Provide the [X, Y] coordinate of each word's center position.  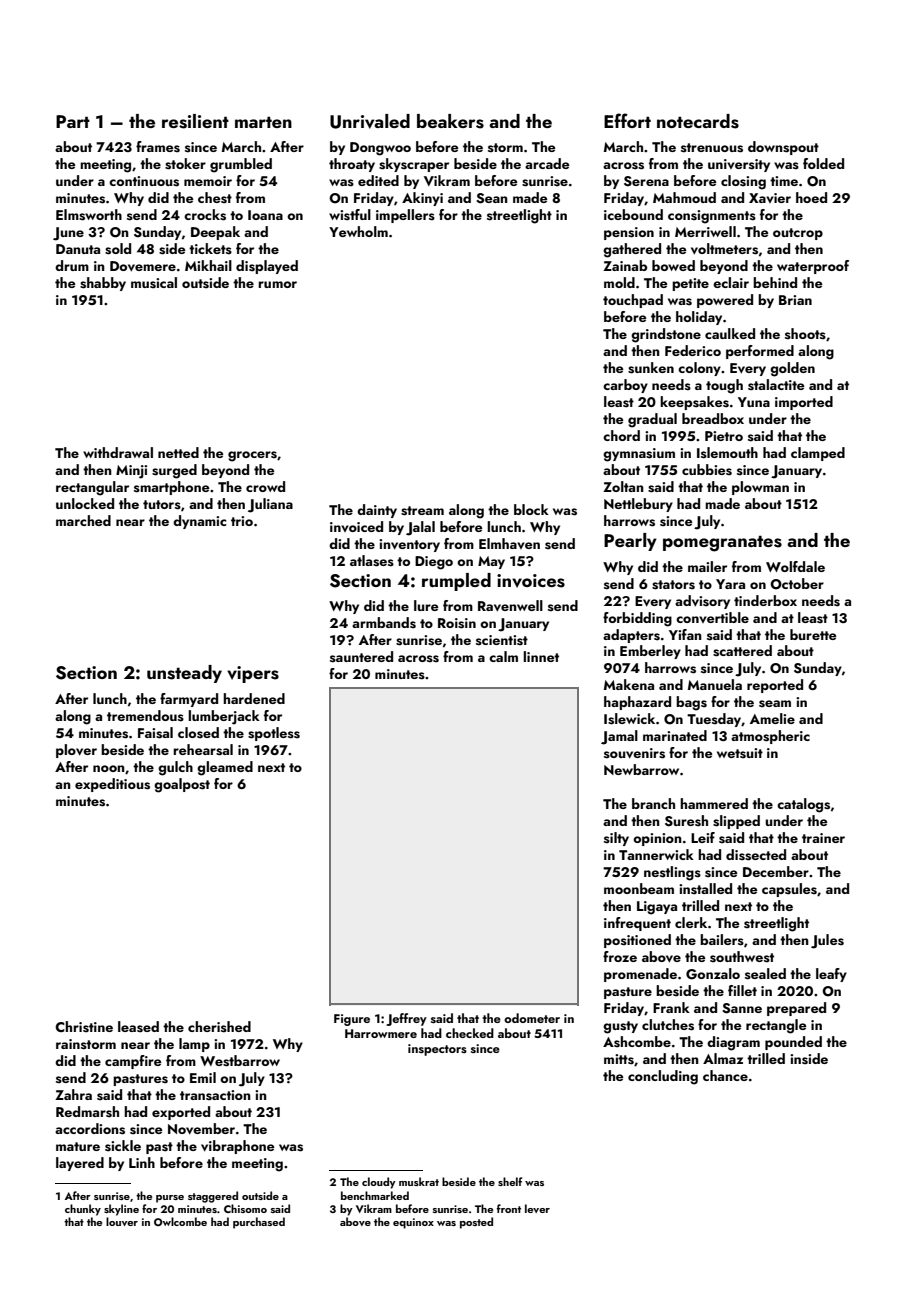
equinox [413, 1223]
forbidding [637, 619]
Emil [203, 1077]
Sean [492, 198]
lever [537, 1208]
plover [76, 751]
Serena [646, 181]
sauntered [361, 657]
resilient [195, 121]
